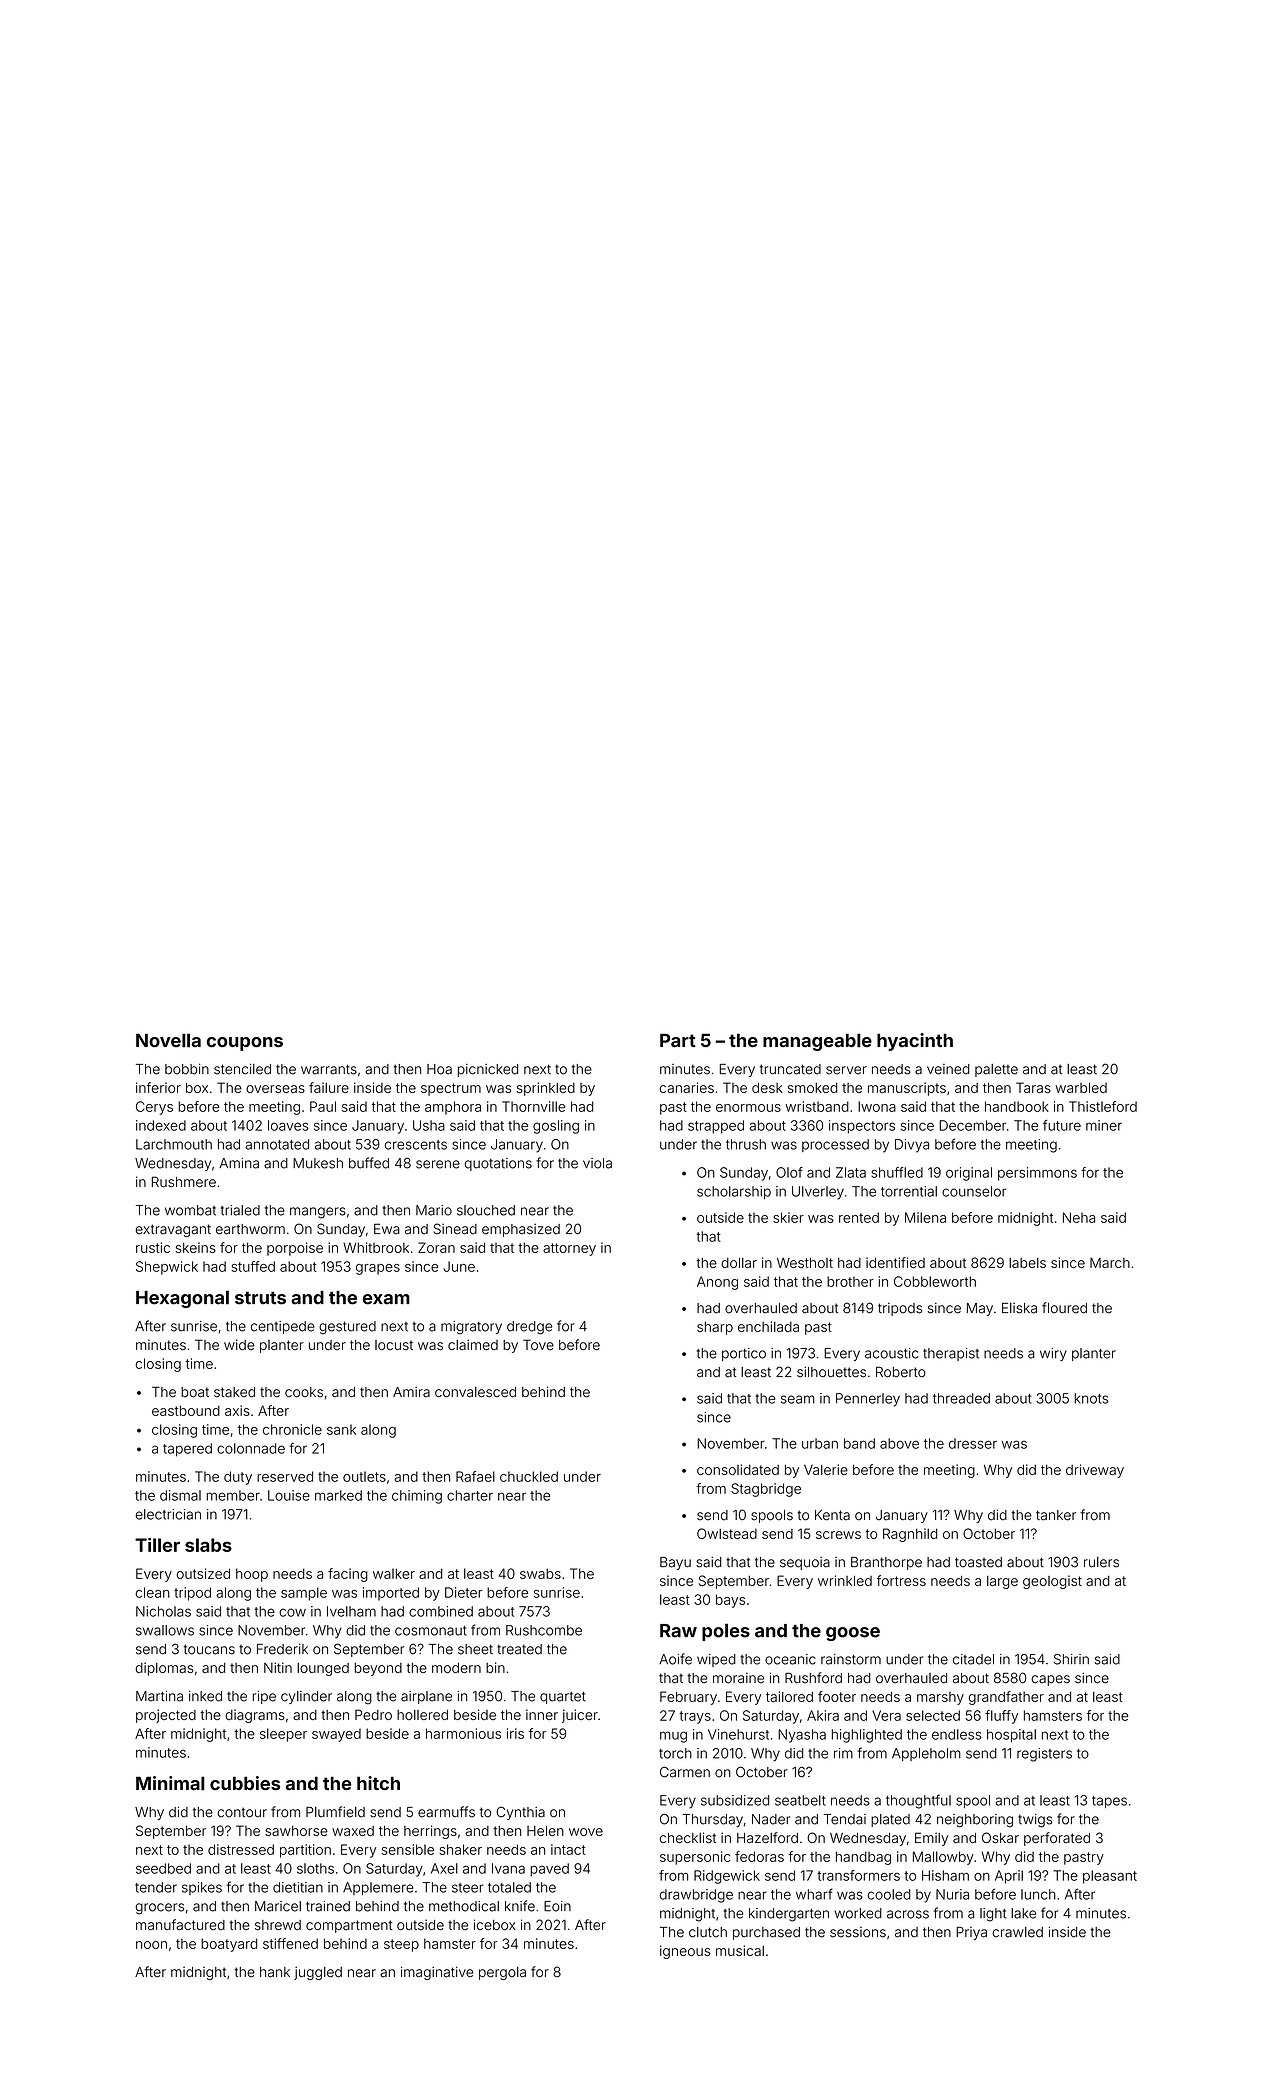  I want to click on tapered, so click(187, 1450).
